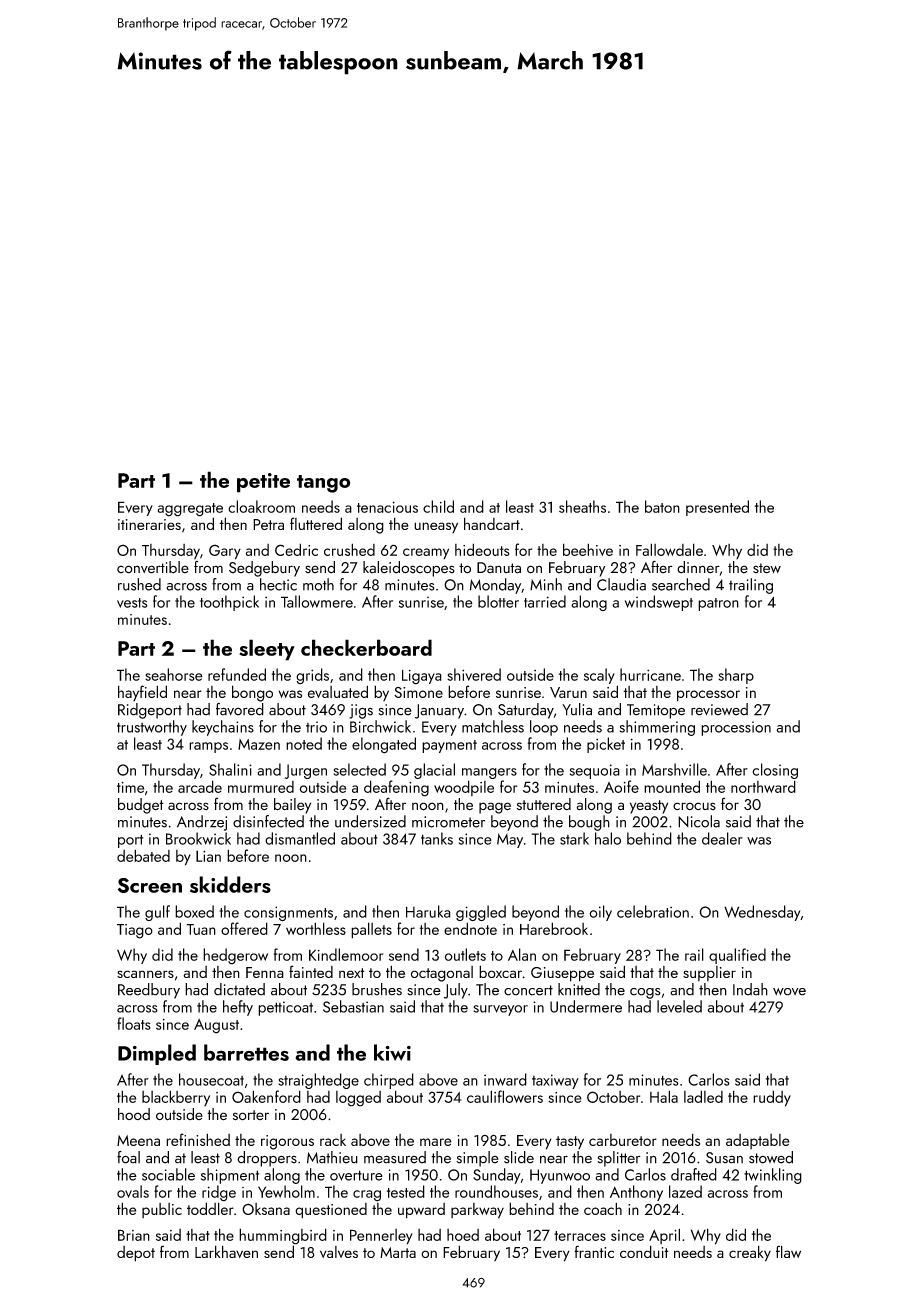 This page has height=1308, width=924. What do you see at coordinates (134, 1235) in the page?
I see `Brian` at bounding box center [134, 1235].
